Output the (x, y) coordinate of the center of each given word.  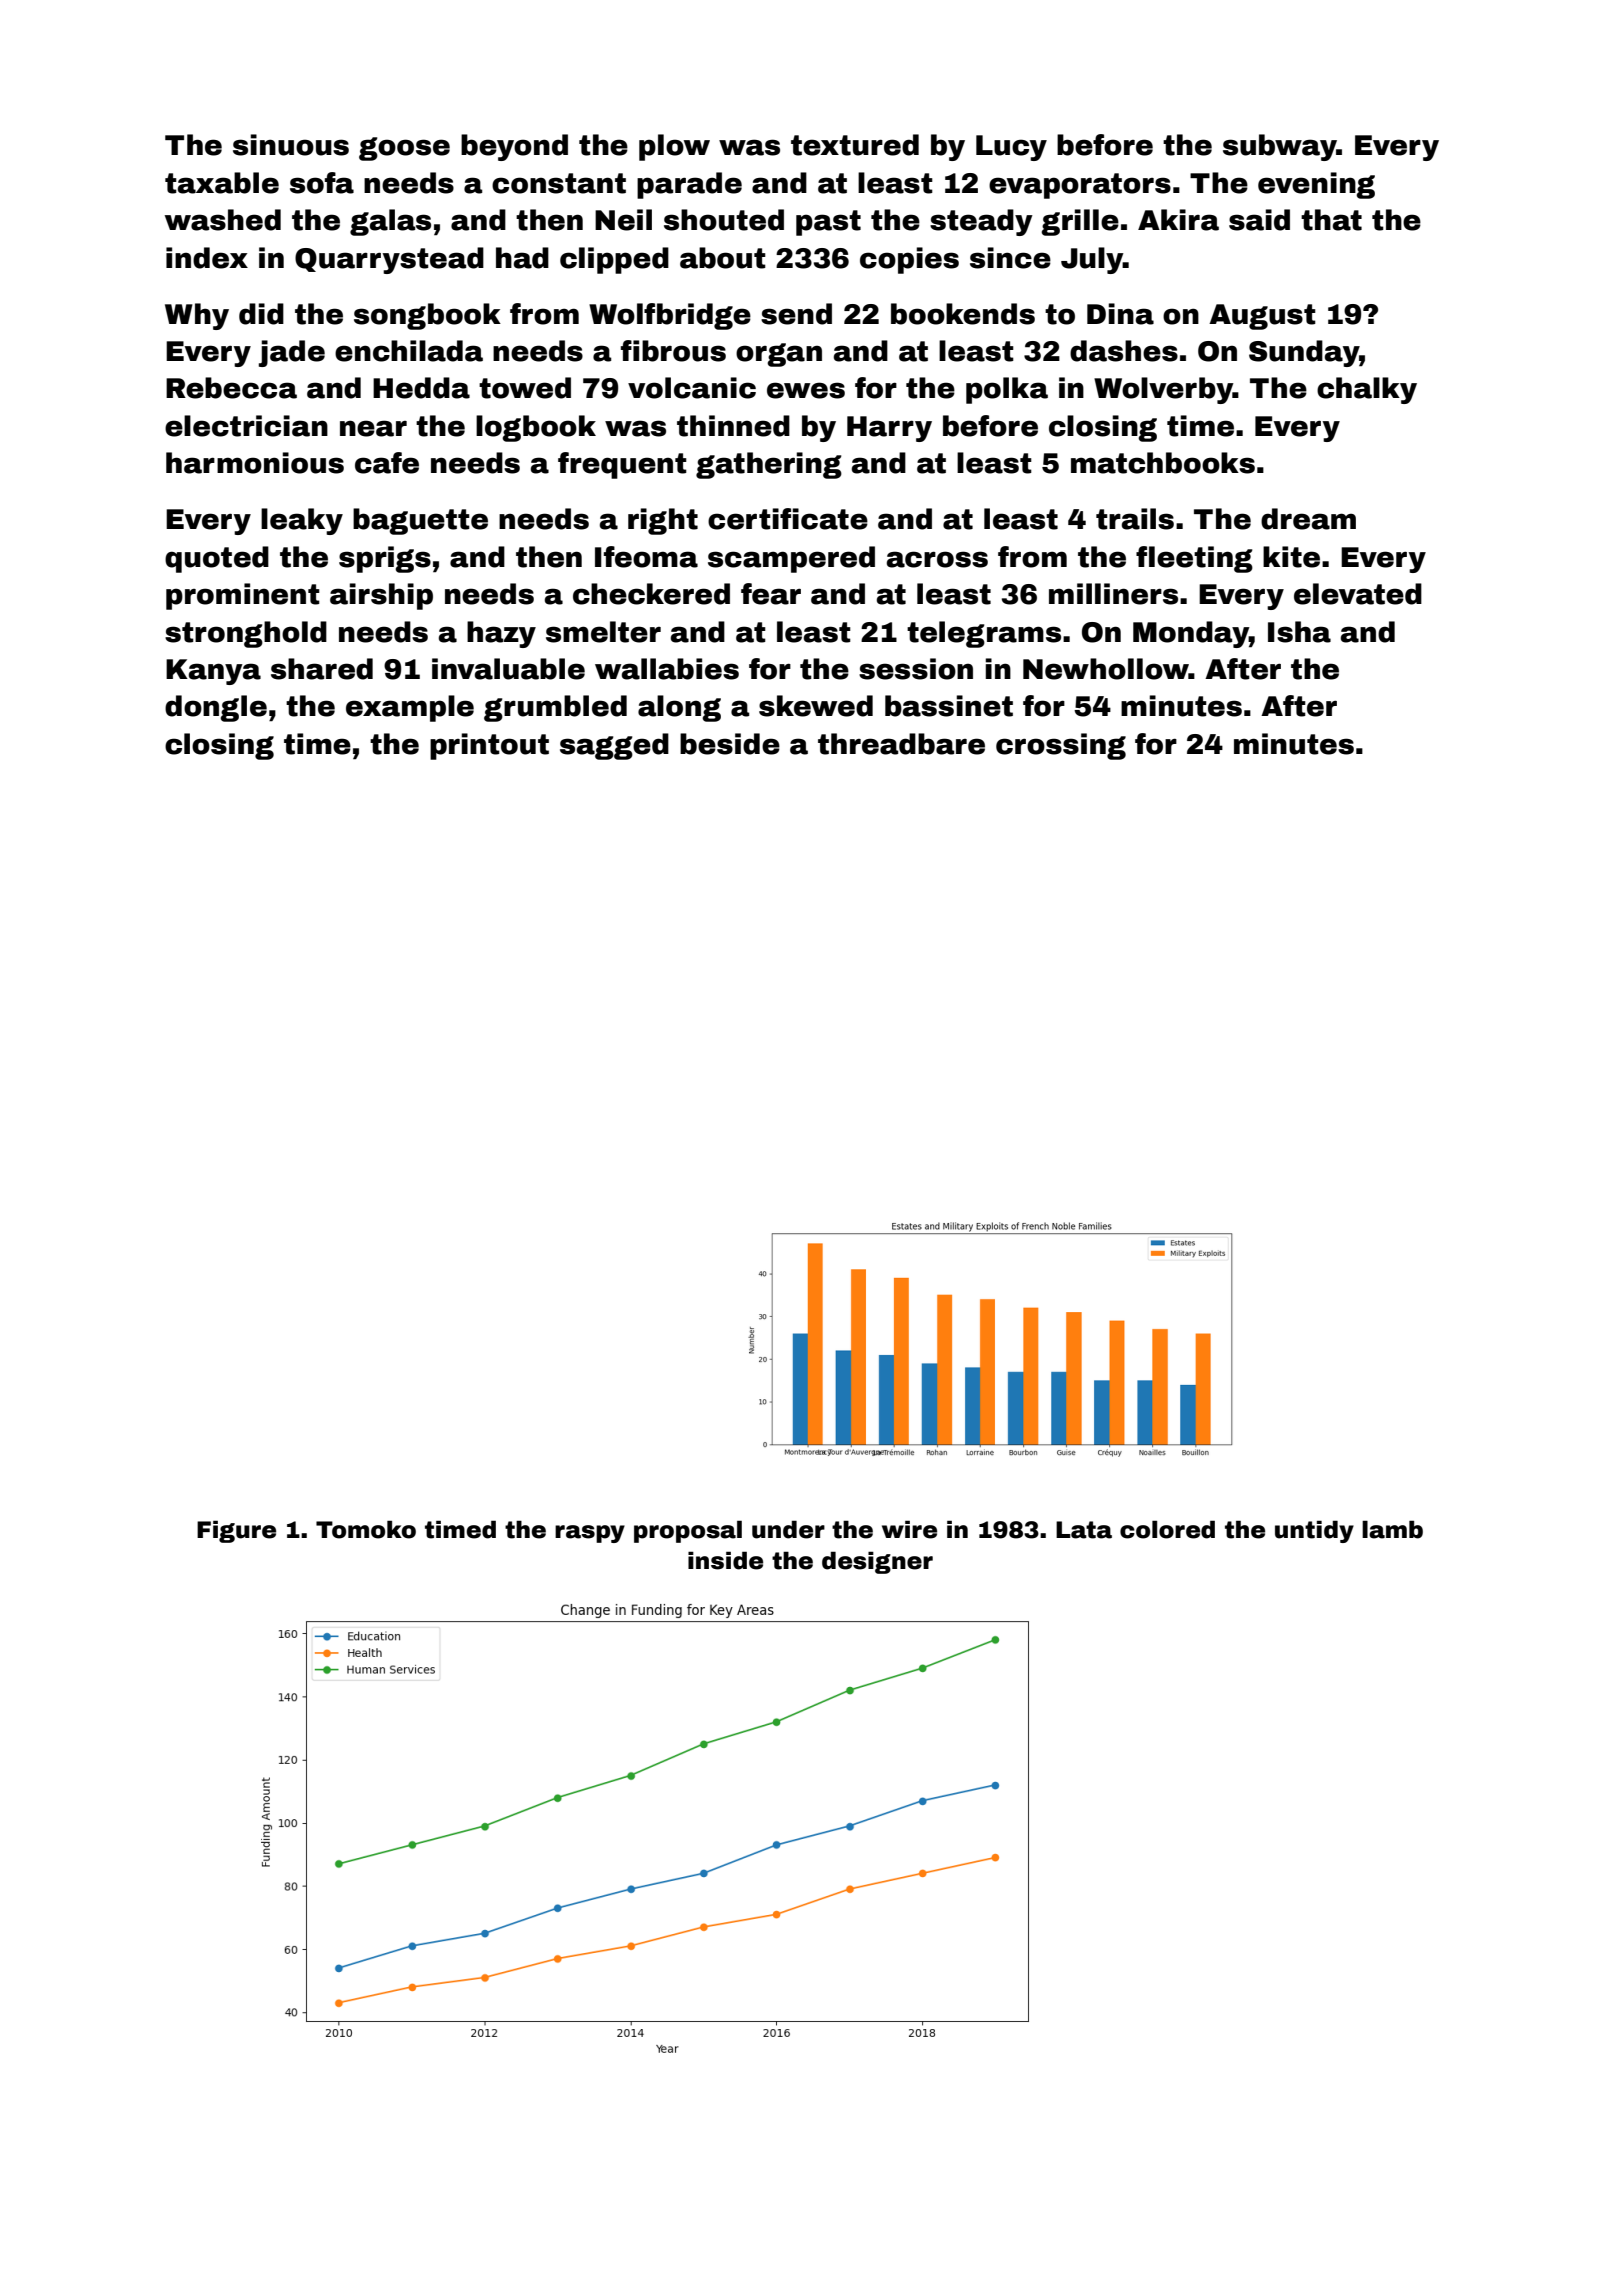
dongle (216, 708)
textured (855, 145)
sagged (614, 746)
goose (404, 149)
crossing (1061, 746)
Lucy (1011, 148)
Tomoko (366, 1529)
